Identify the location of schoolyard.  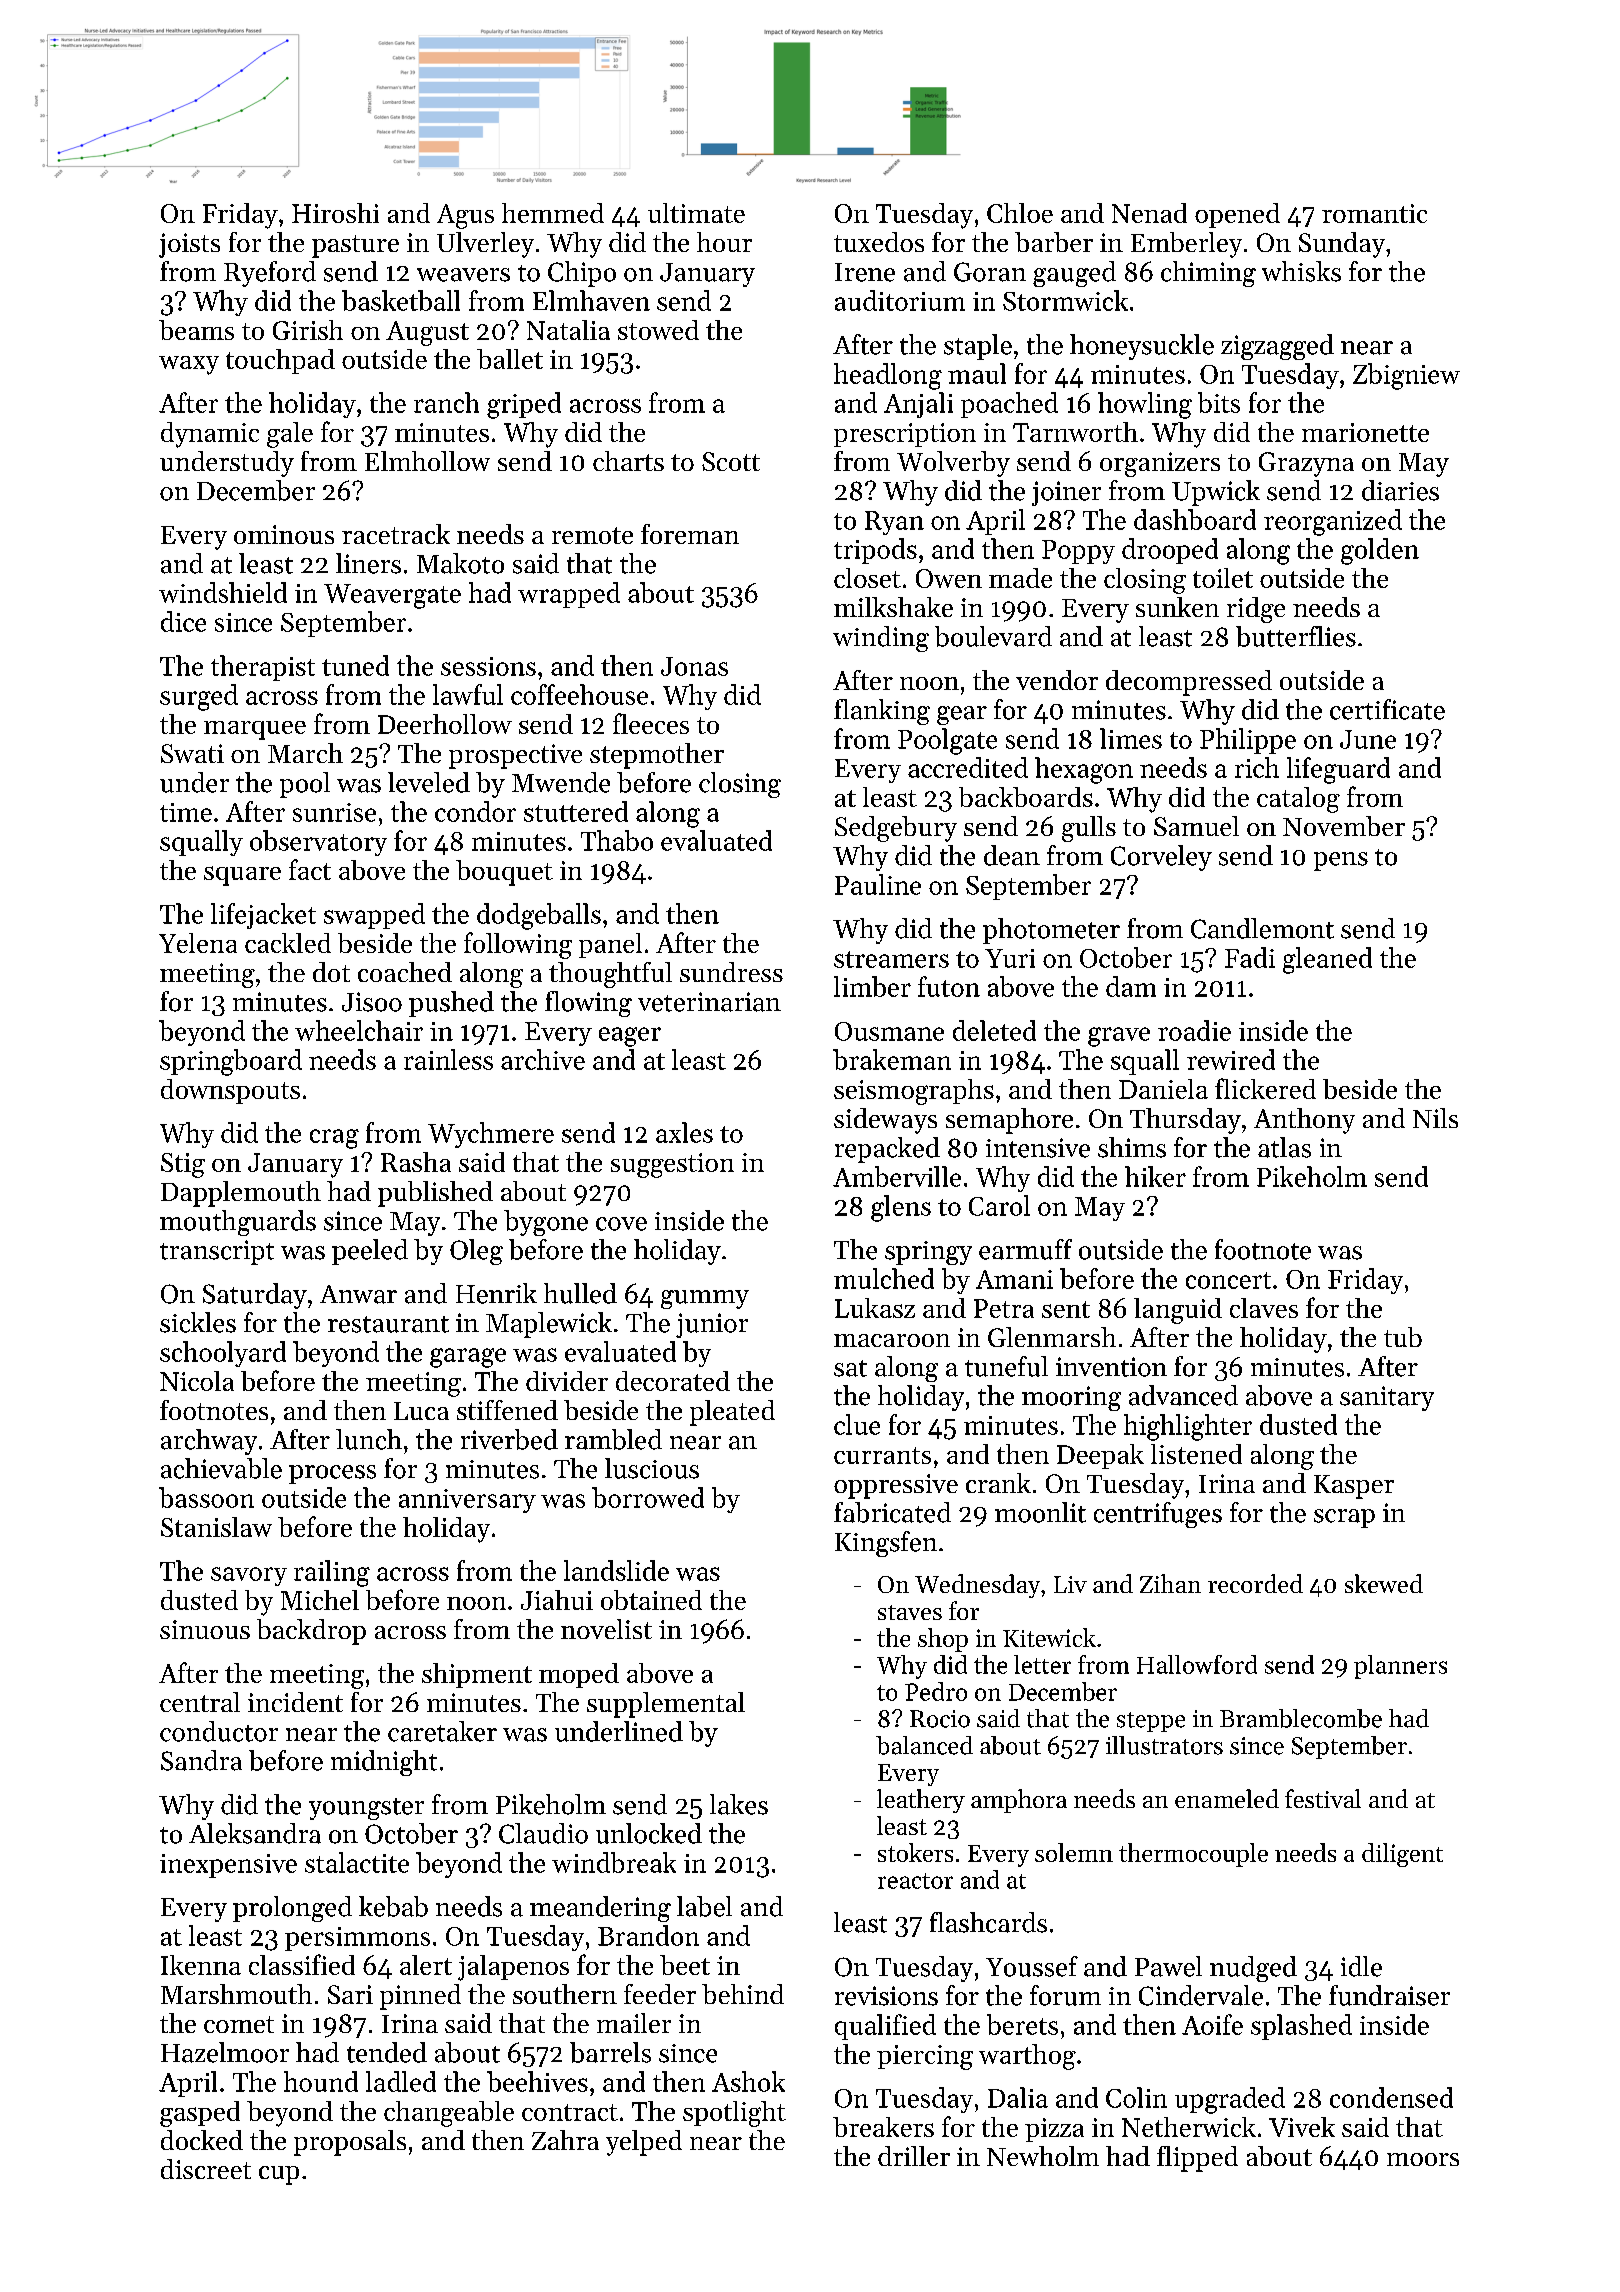
(223, 1354).
